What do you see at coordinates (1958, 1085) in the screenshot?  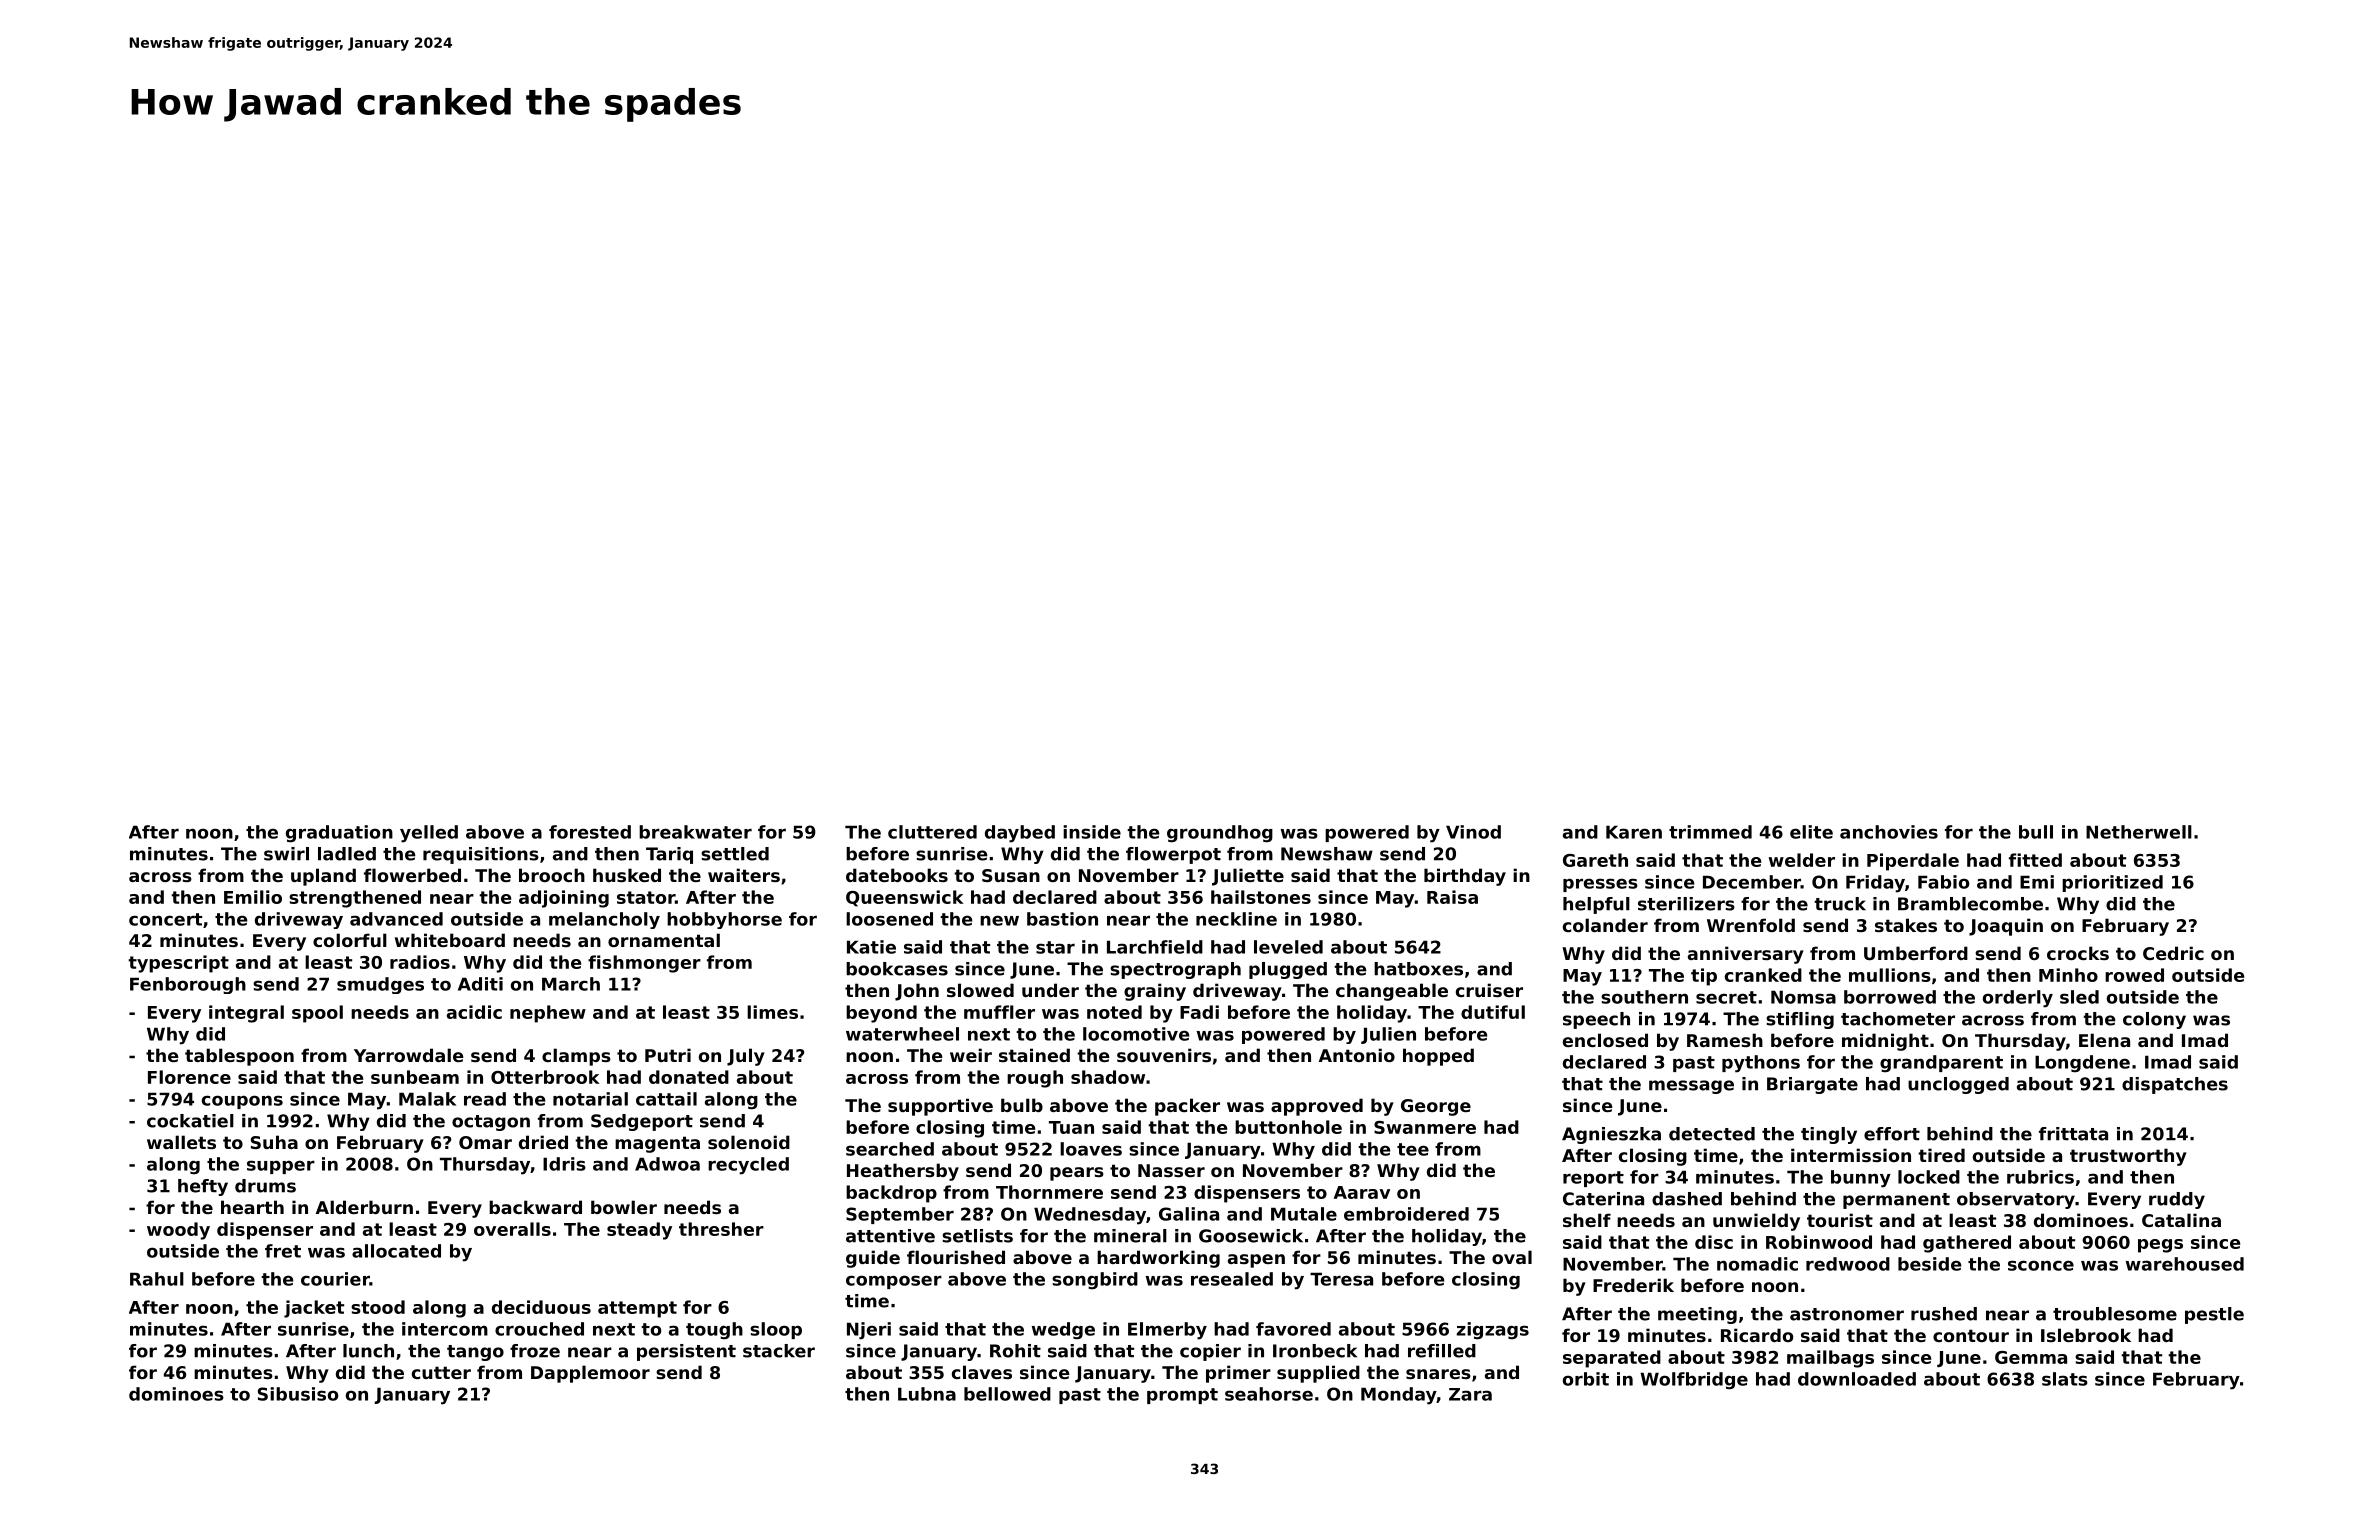 I see `unclogged` at bounding box center [1958, 1085].
